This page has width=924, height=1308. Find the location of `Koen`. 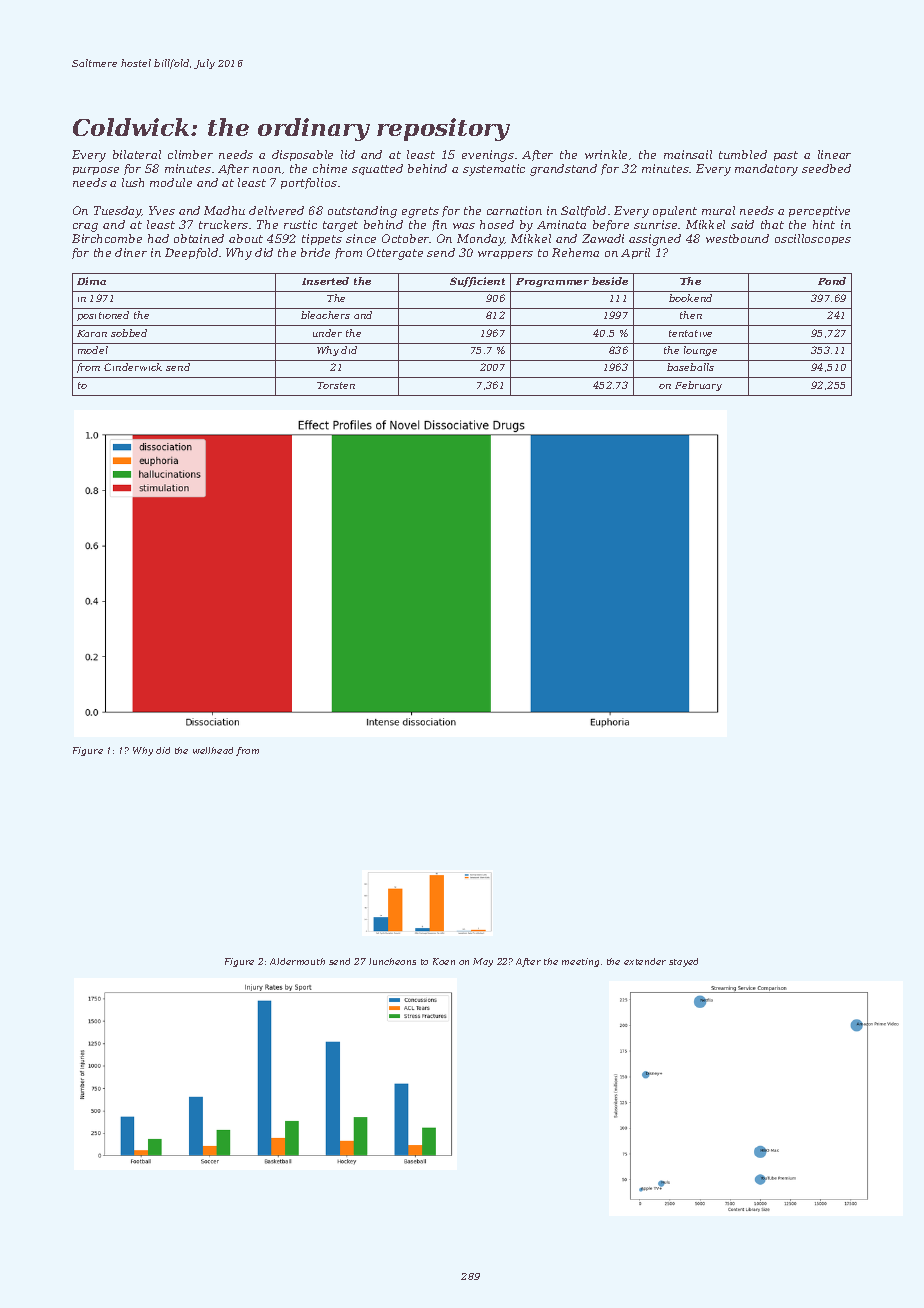

Koen is located at coordinates (444, 961).
